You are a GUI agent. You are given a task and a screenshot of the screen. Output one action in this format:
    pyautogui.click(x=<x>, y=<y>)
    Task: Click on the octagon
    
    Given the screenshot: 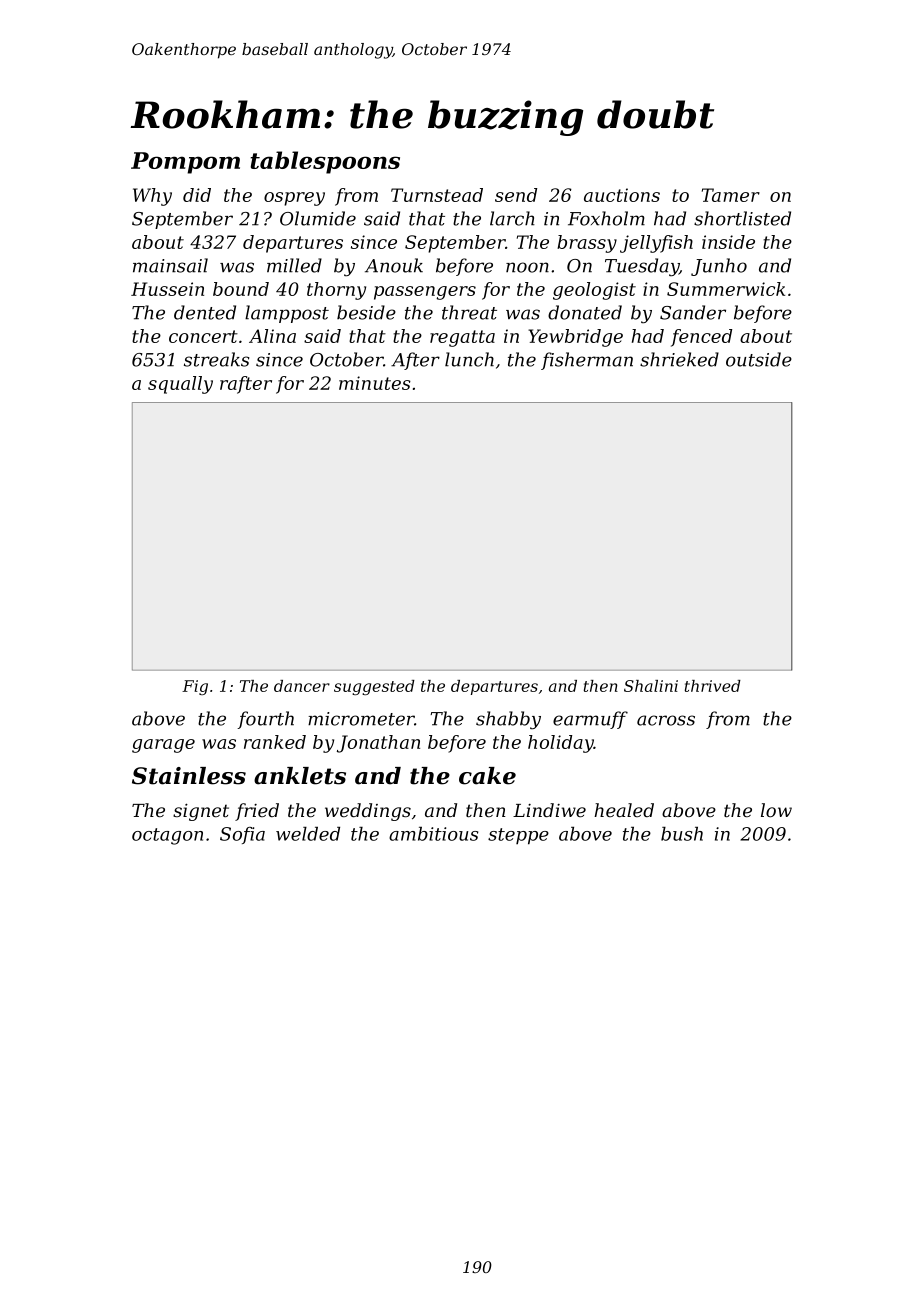 What is the action you would take?
    pyautogui.click(x=167, y=836)
